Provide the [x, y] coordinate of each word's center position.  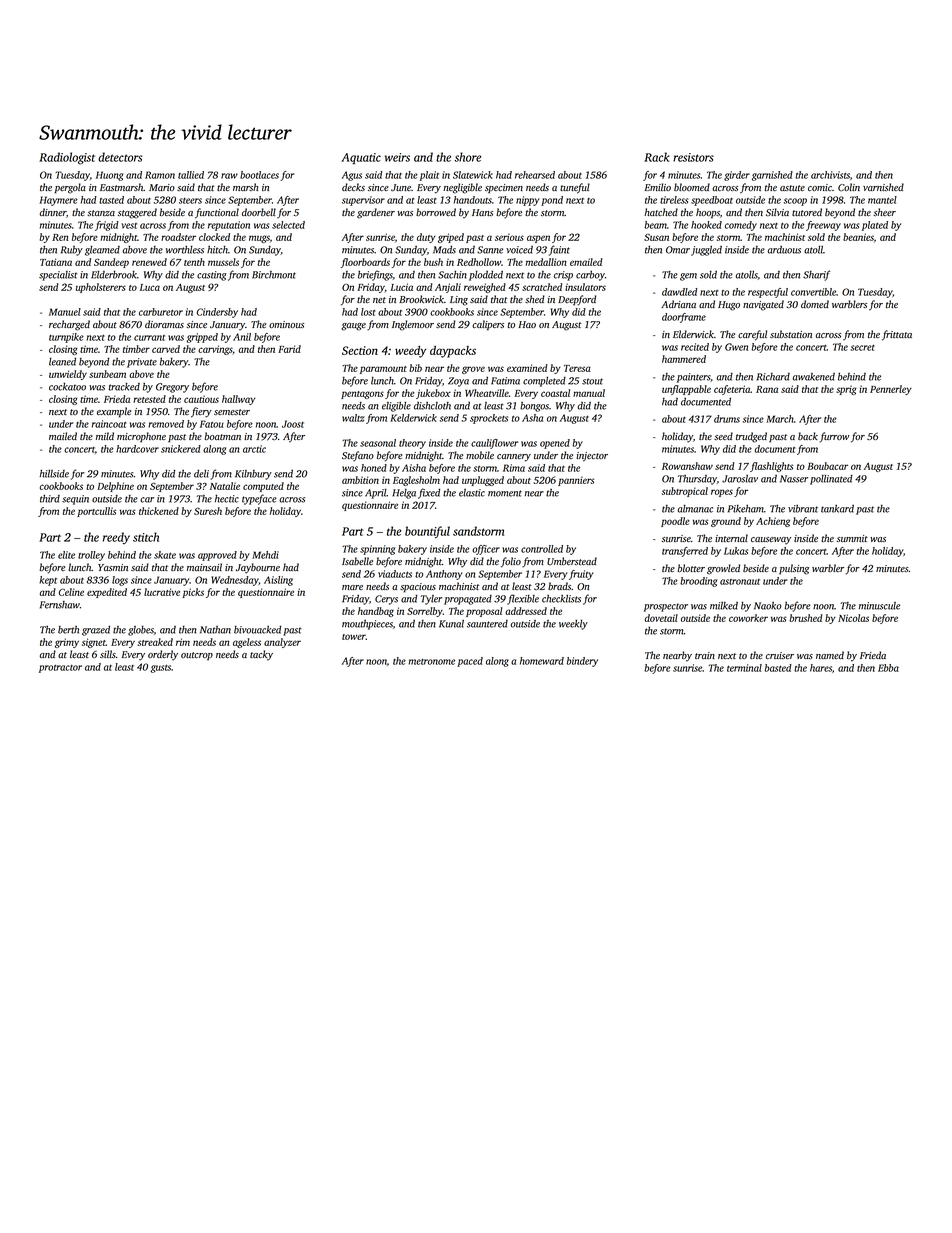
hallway [238, 400]
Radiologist [67, 158]
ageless [247, 643]
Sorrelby [425, 612]
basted [778, 668]
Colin [849, 187]
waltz [353, 418]
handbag [376, 612]
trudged [751, 437]
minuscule [879, 606]
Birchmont [274, 275]
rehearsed [535, 175]
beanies [858, 237]
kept [48, 581]
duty [426, 238]
